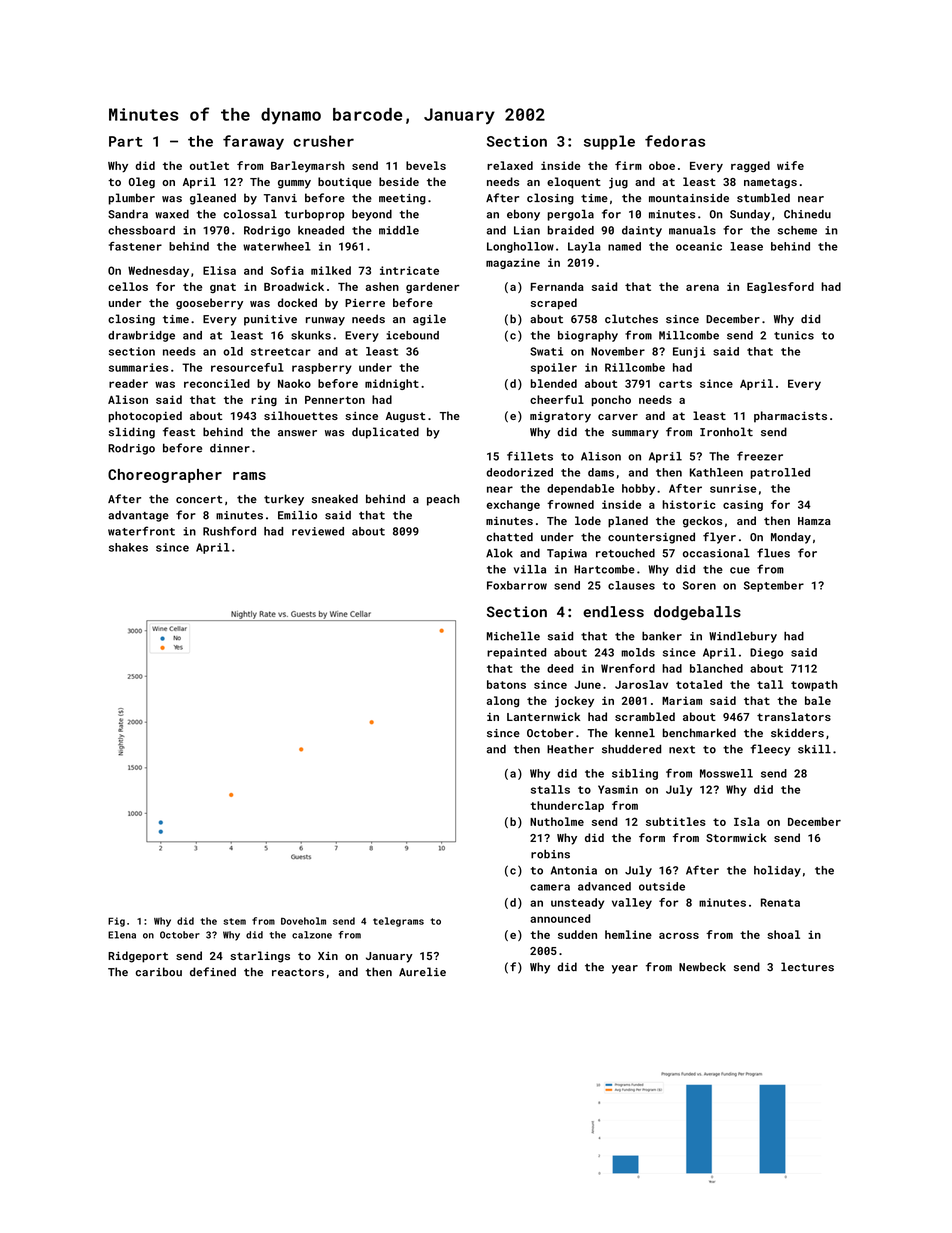 This screenshot has width=952, height=1233. Describe the element at coordinates (577, 934) in the screenshot. I see `sudden` at that location.
